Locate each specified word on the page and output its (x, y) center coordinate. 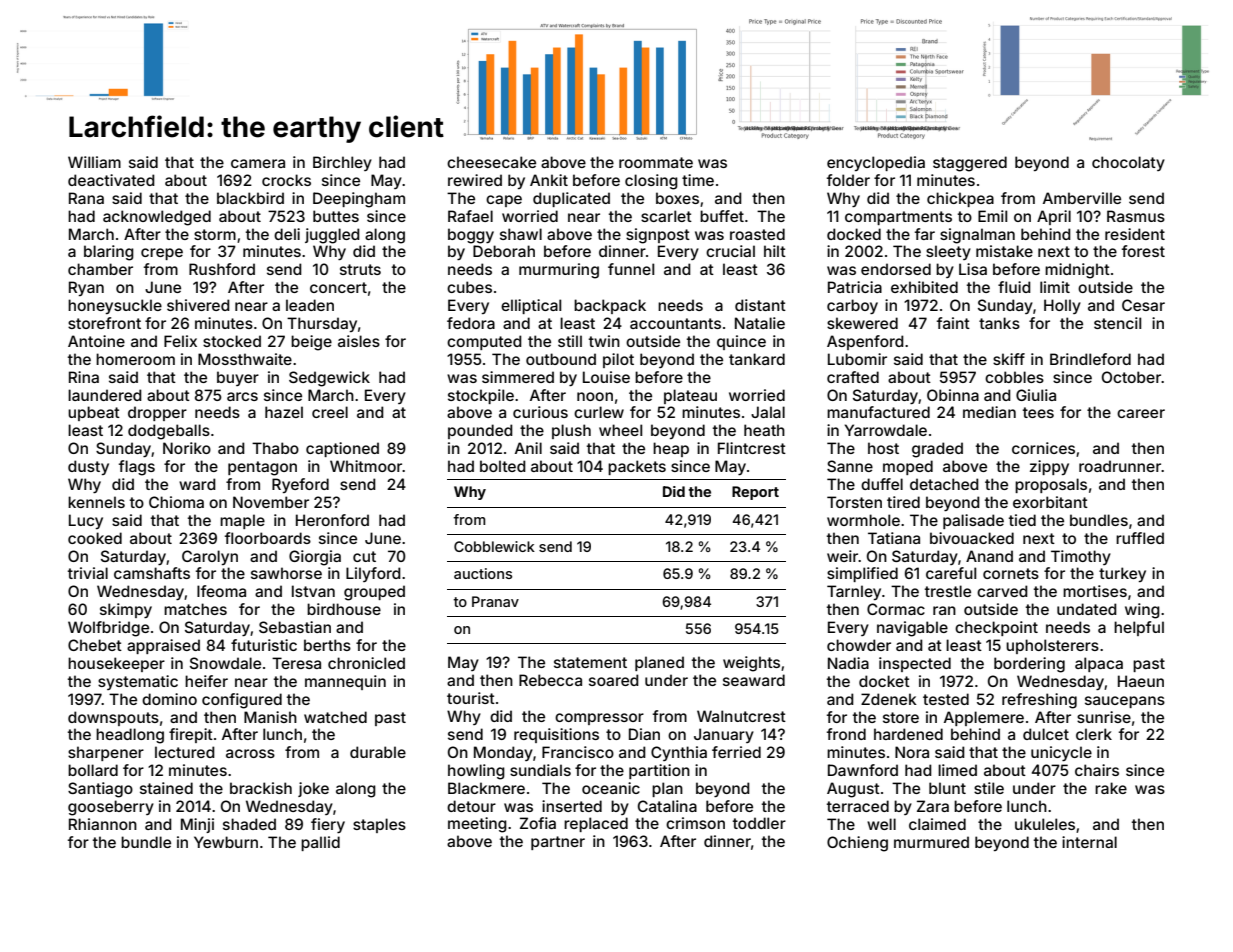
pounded (480, 431)
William (94, 162)
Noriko (187, 448)
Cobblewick (494, 546)
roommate (656, 162)
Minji (197, 825)
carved (1002, 591)
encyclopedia (876, 163)
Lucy (86, 521)
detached (944, 484)
